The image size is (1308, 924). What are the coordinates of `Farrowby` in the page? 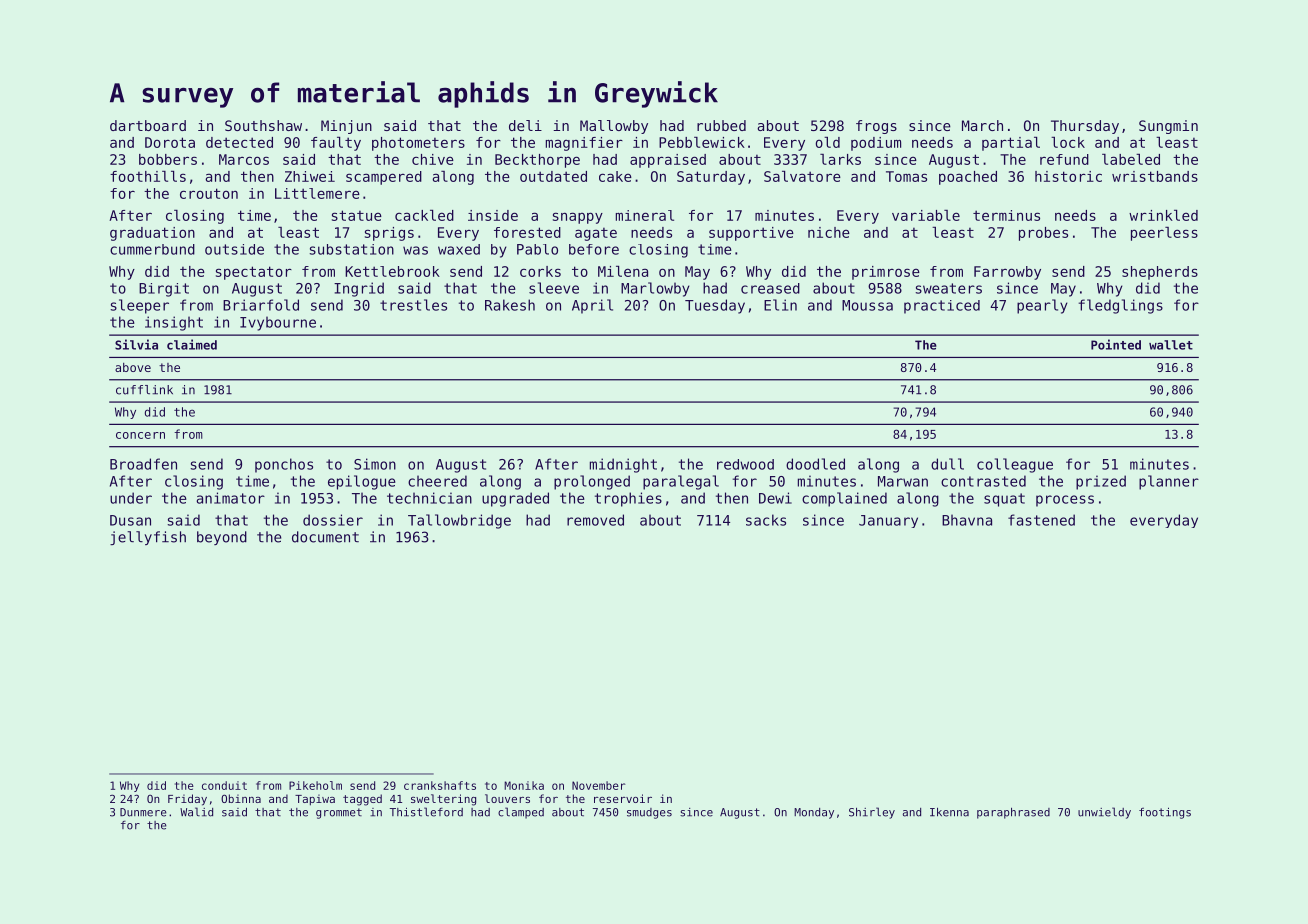 It's located at (1007, 273).
